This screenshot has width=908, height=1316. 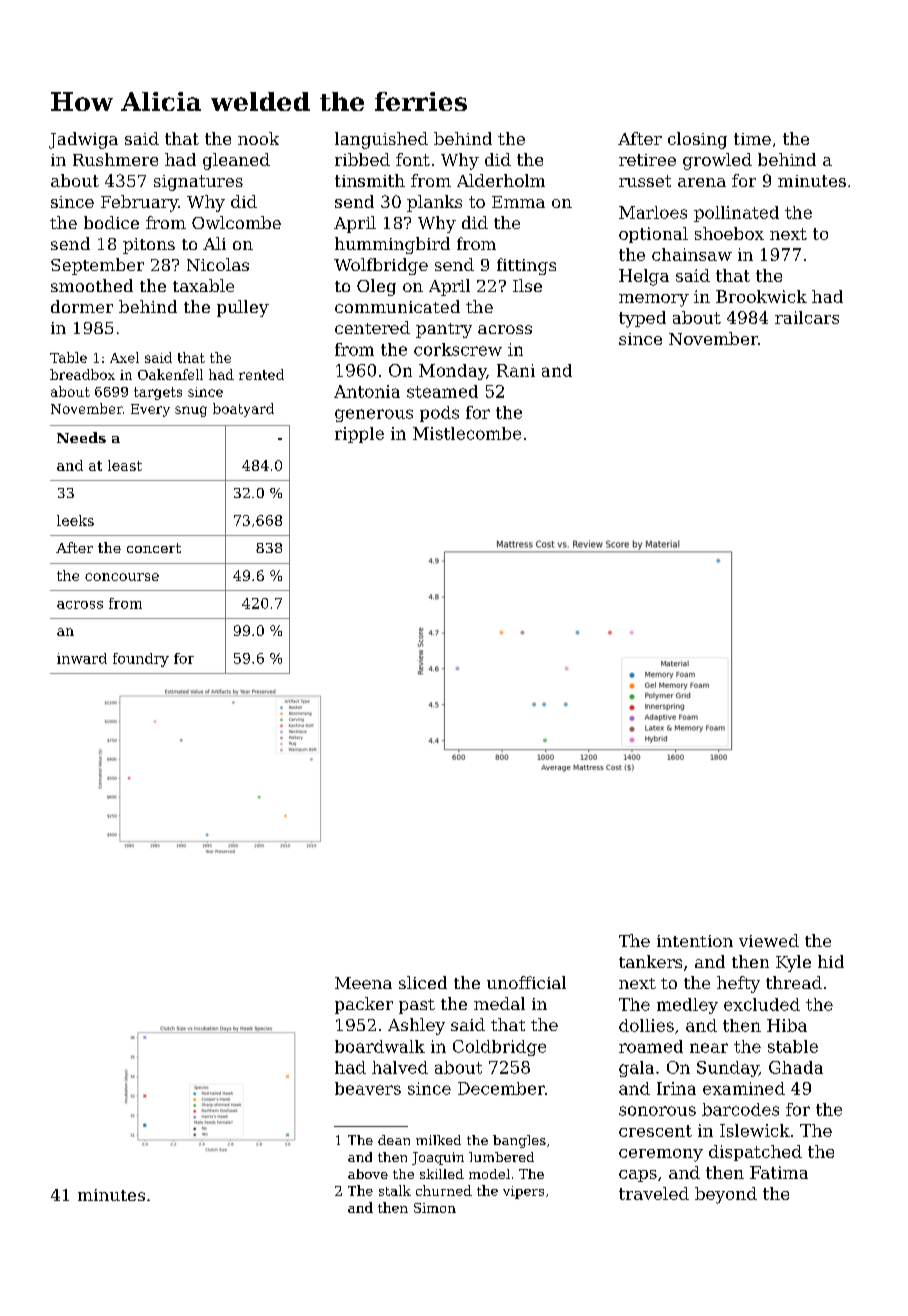 What do you see at coordinates (807, 317) in the screenshot?
I see `railcars` at bounding box center [807, 317].
